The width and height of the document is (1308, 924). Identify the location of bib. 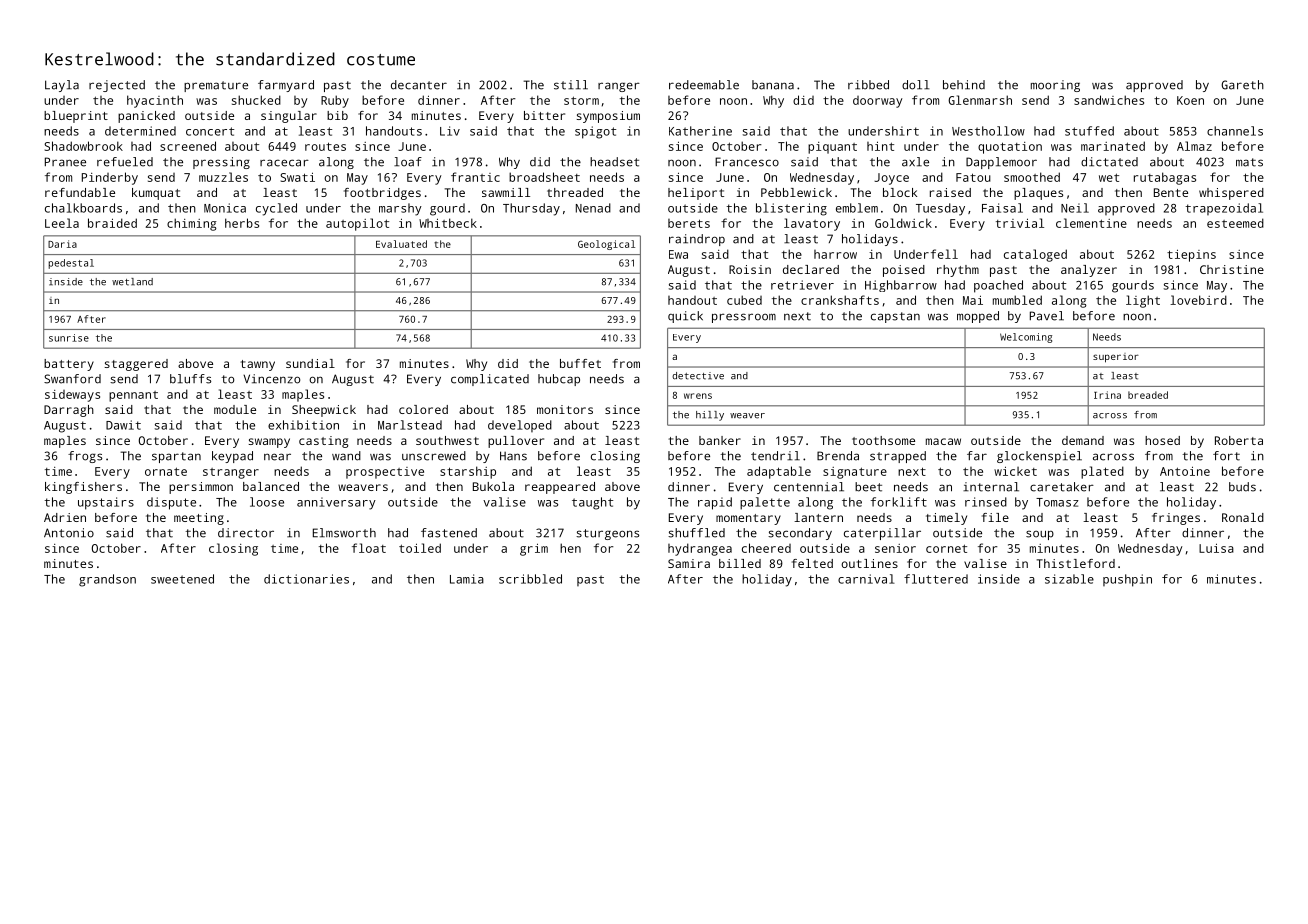
(337, 115).
